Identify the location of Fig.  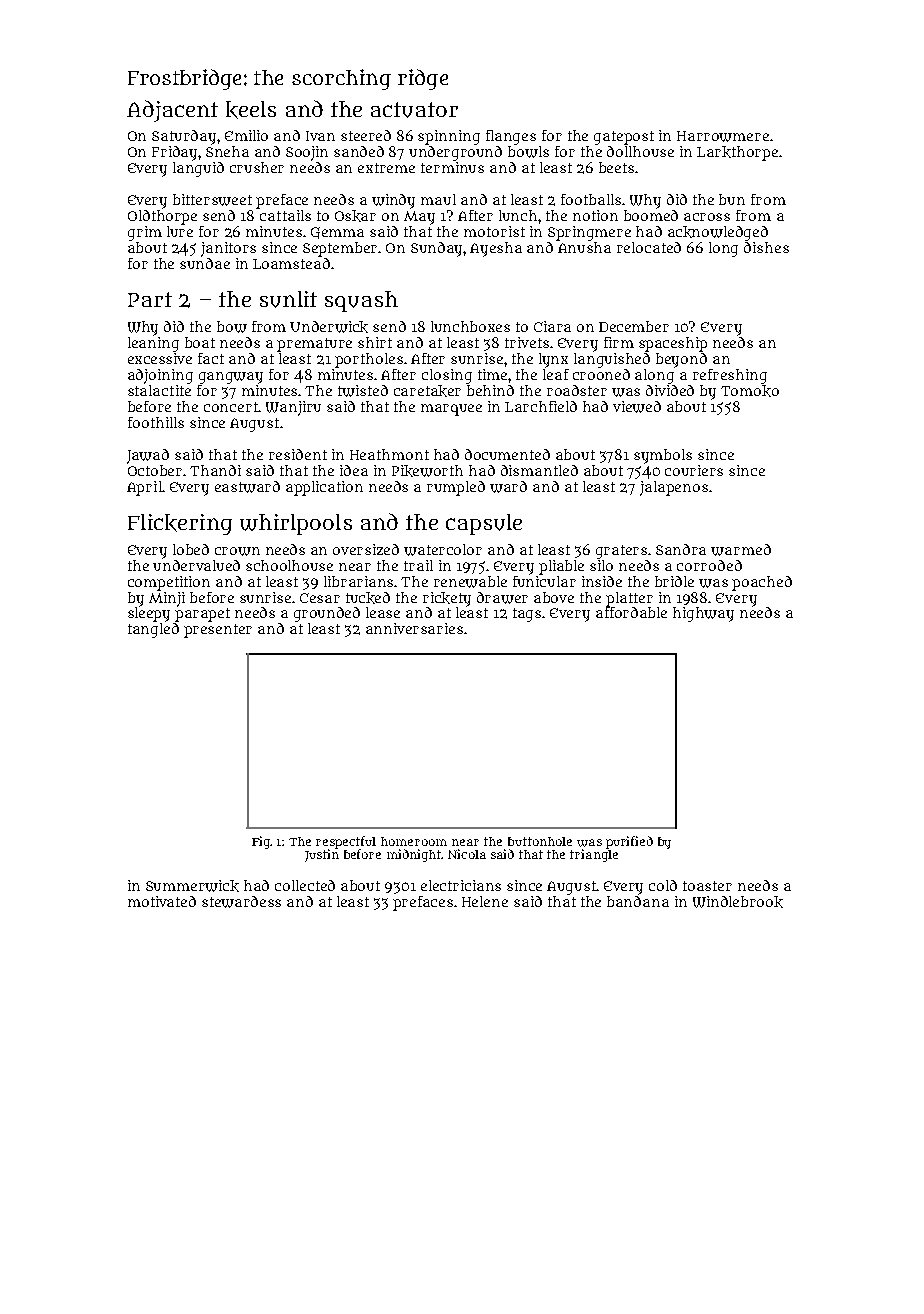
(261, 842).
